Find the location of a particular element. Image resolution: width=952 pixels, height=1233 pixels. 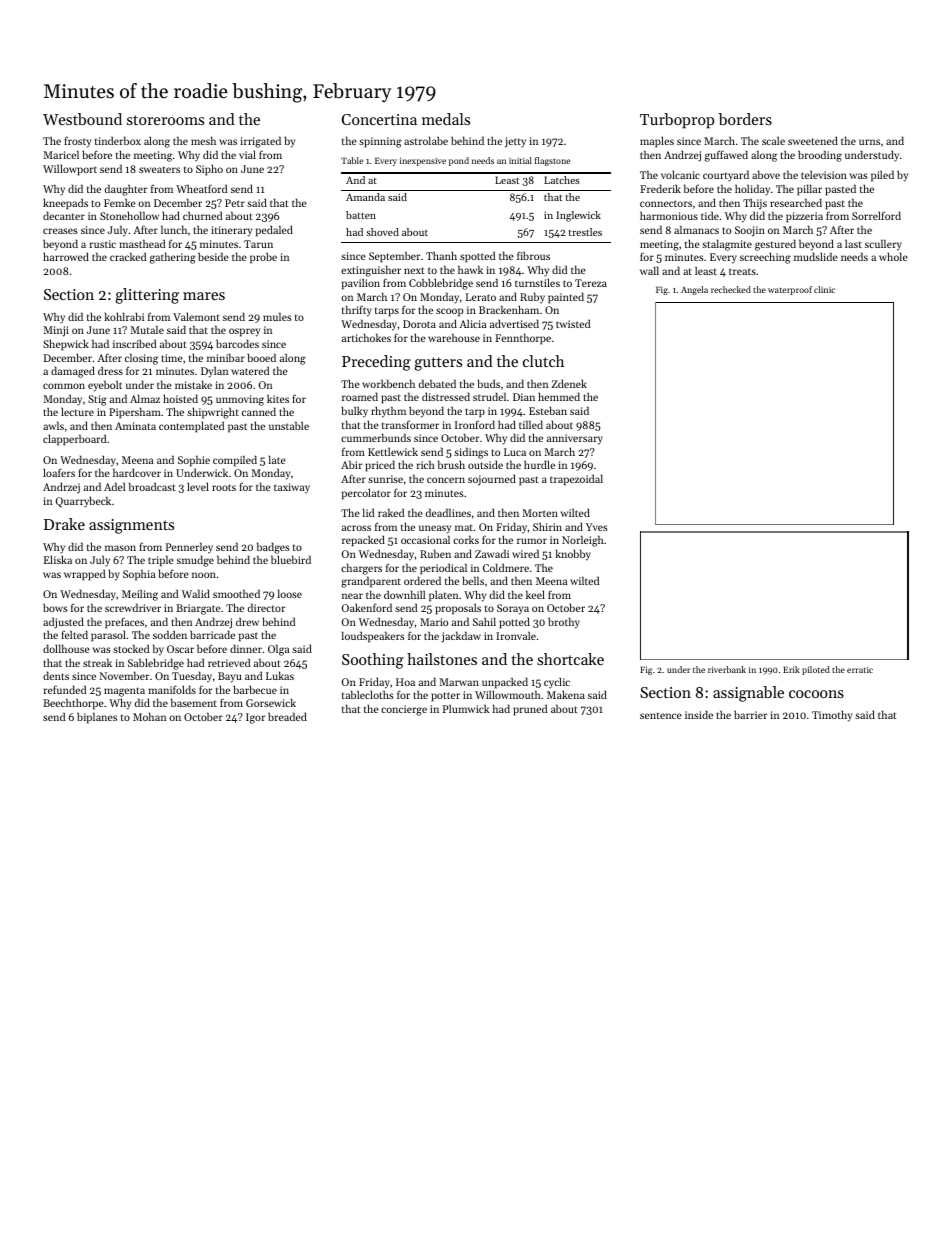

medals is located at coordinates (446, 119).
